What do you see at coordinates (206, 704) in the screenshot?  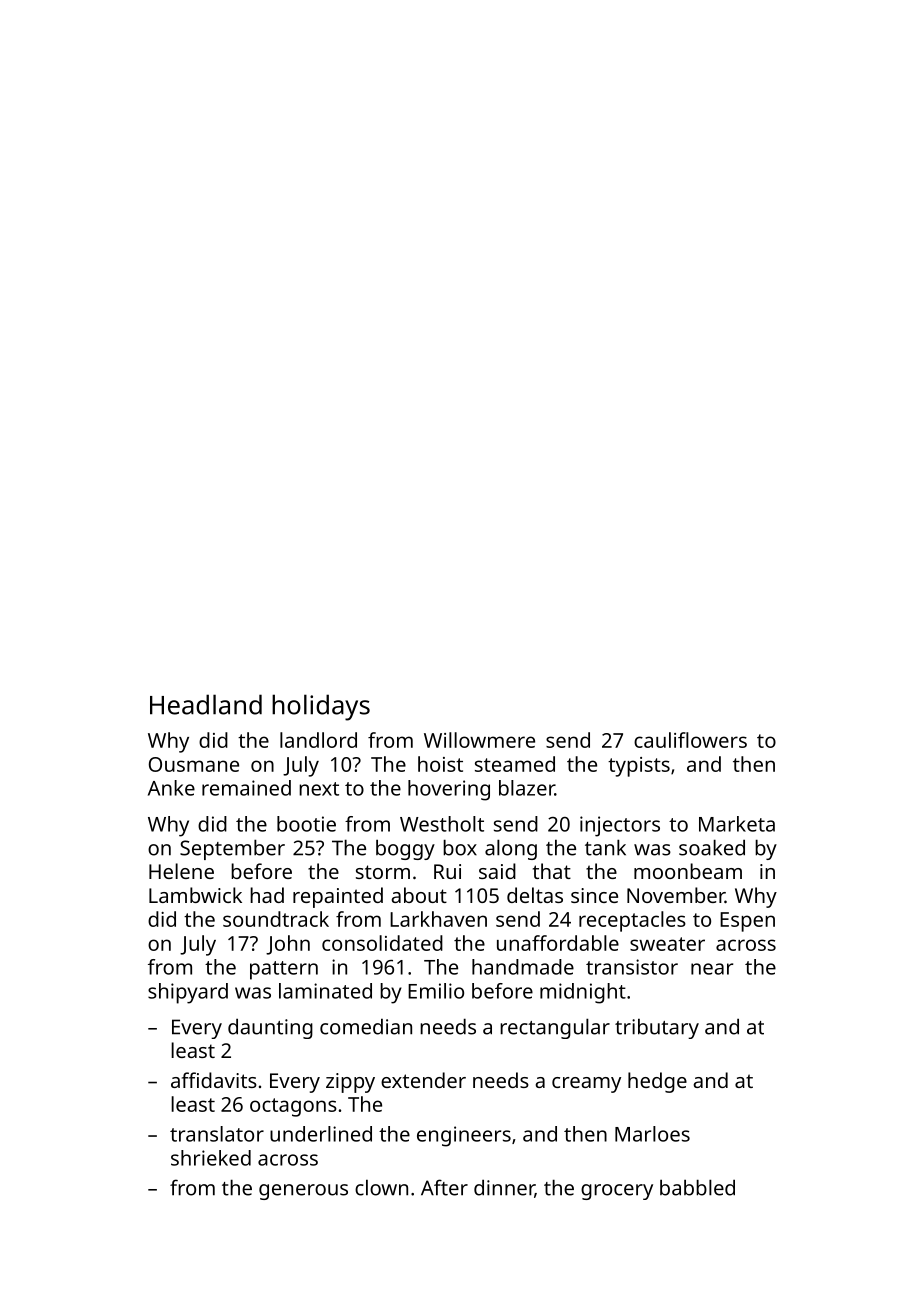 I see `Headland` at bounding box center [206, 704].
